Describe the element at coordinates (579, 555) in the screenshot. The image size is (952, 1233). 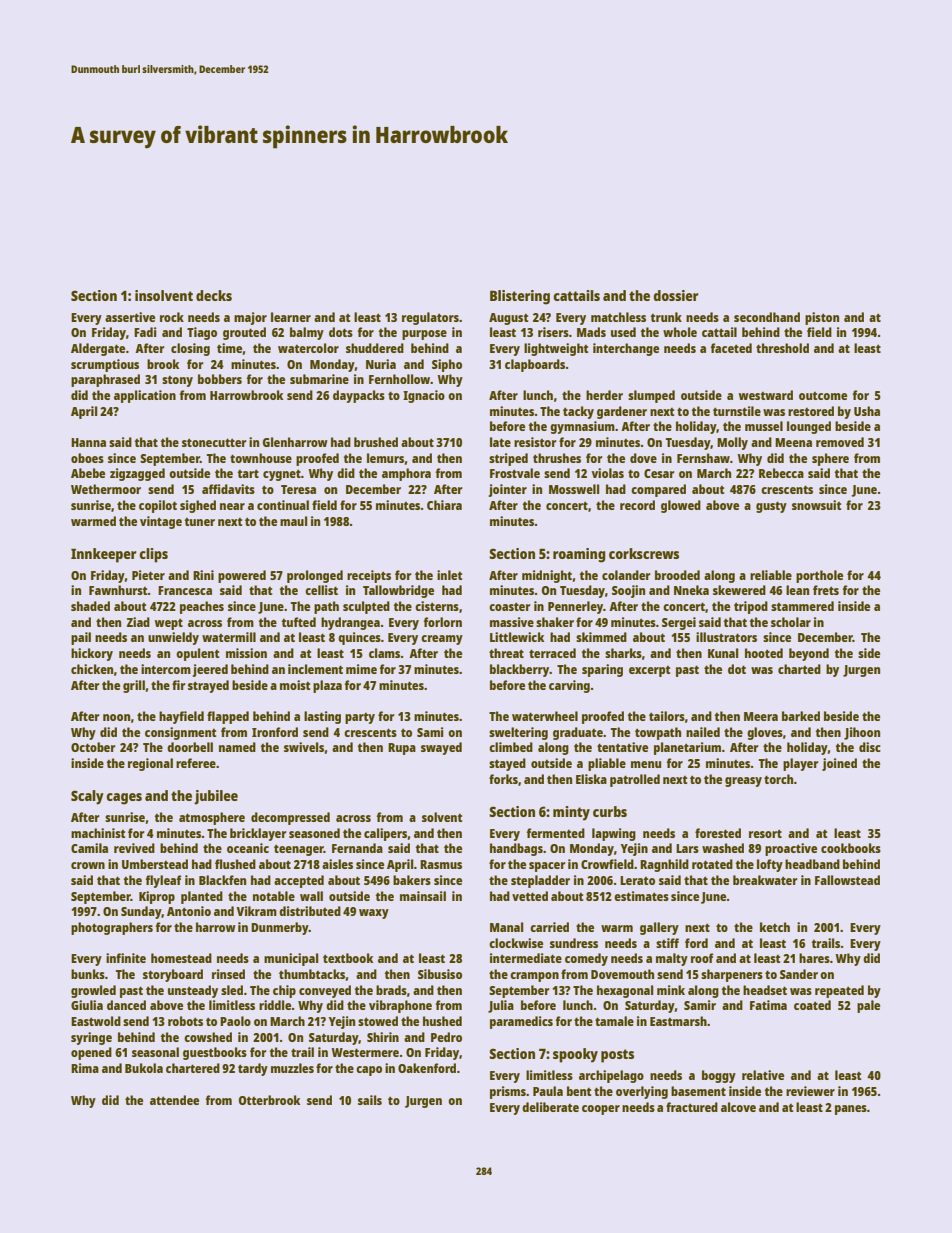
I see `roaming` at that location.
